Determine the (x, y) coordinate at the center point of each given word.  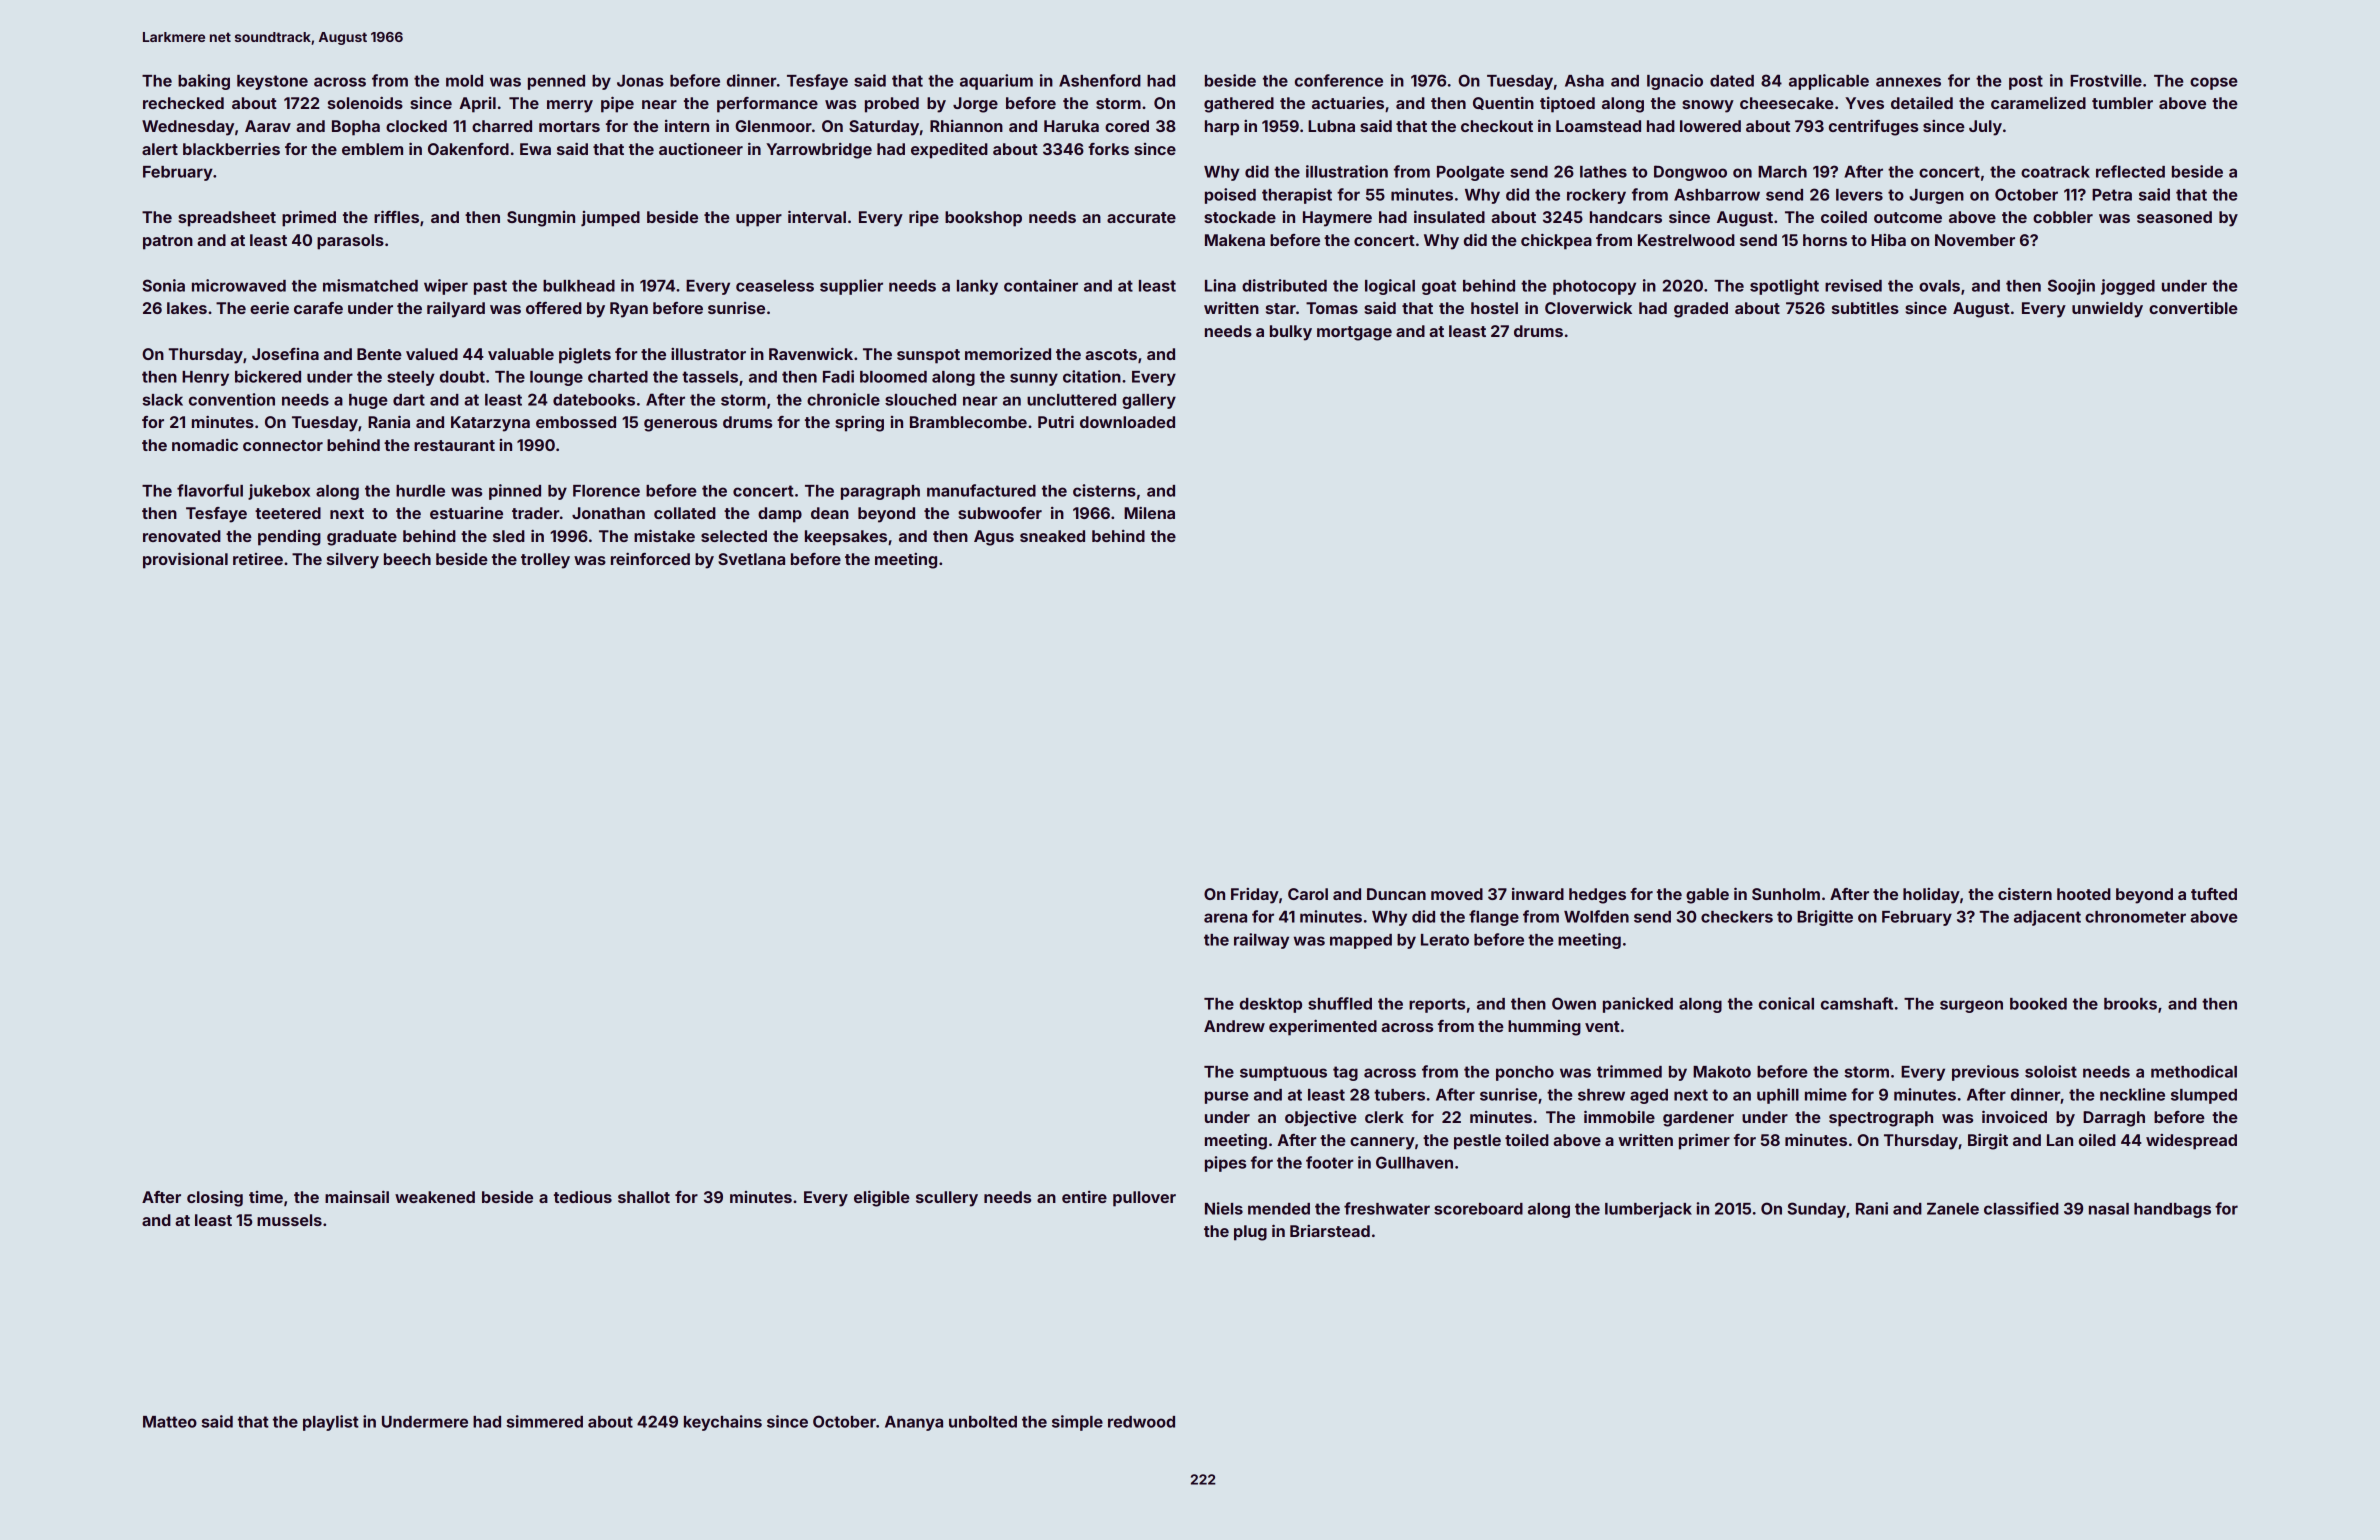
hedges (1597, 896)
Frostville (2106, 80)
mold (464, 81)
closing (215, 1198)
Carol (1308, 894)
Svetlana (751, 559)
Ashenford (1100, 80)
